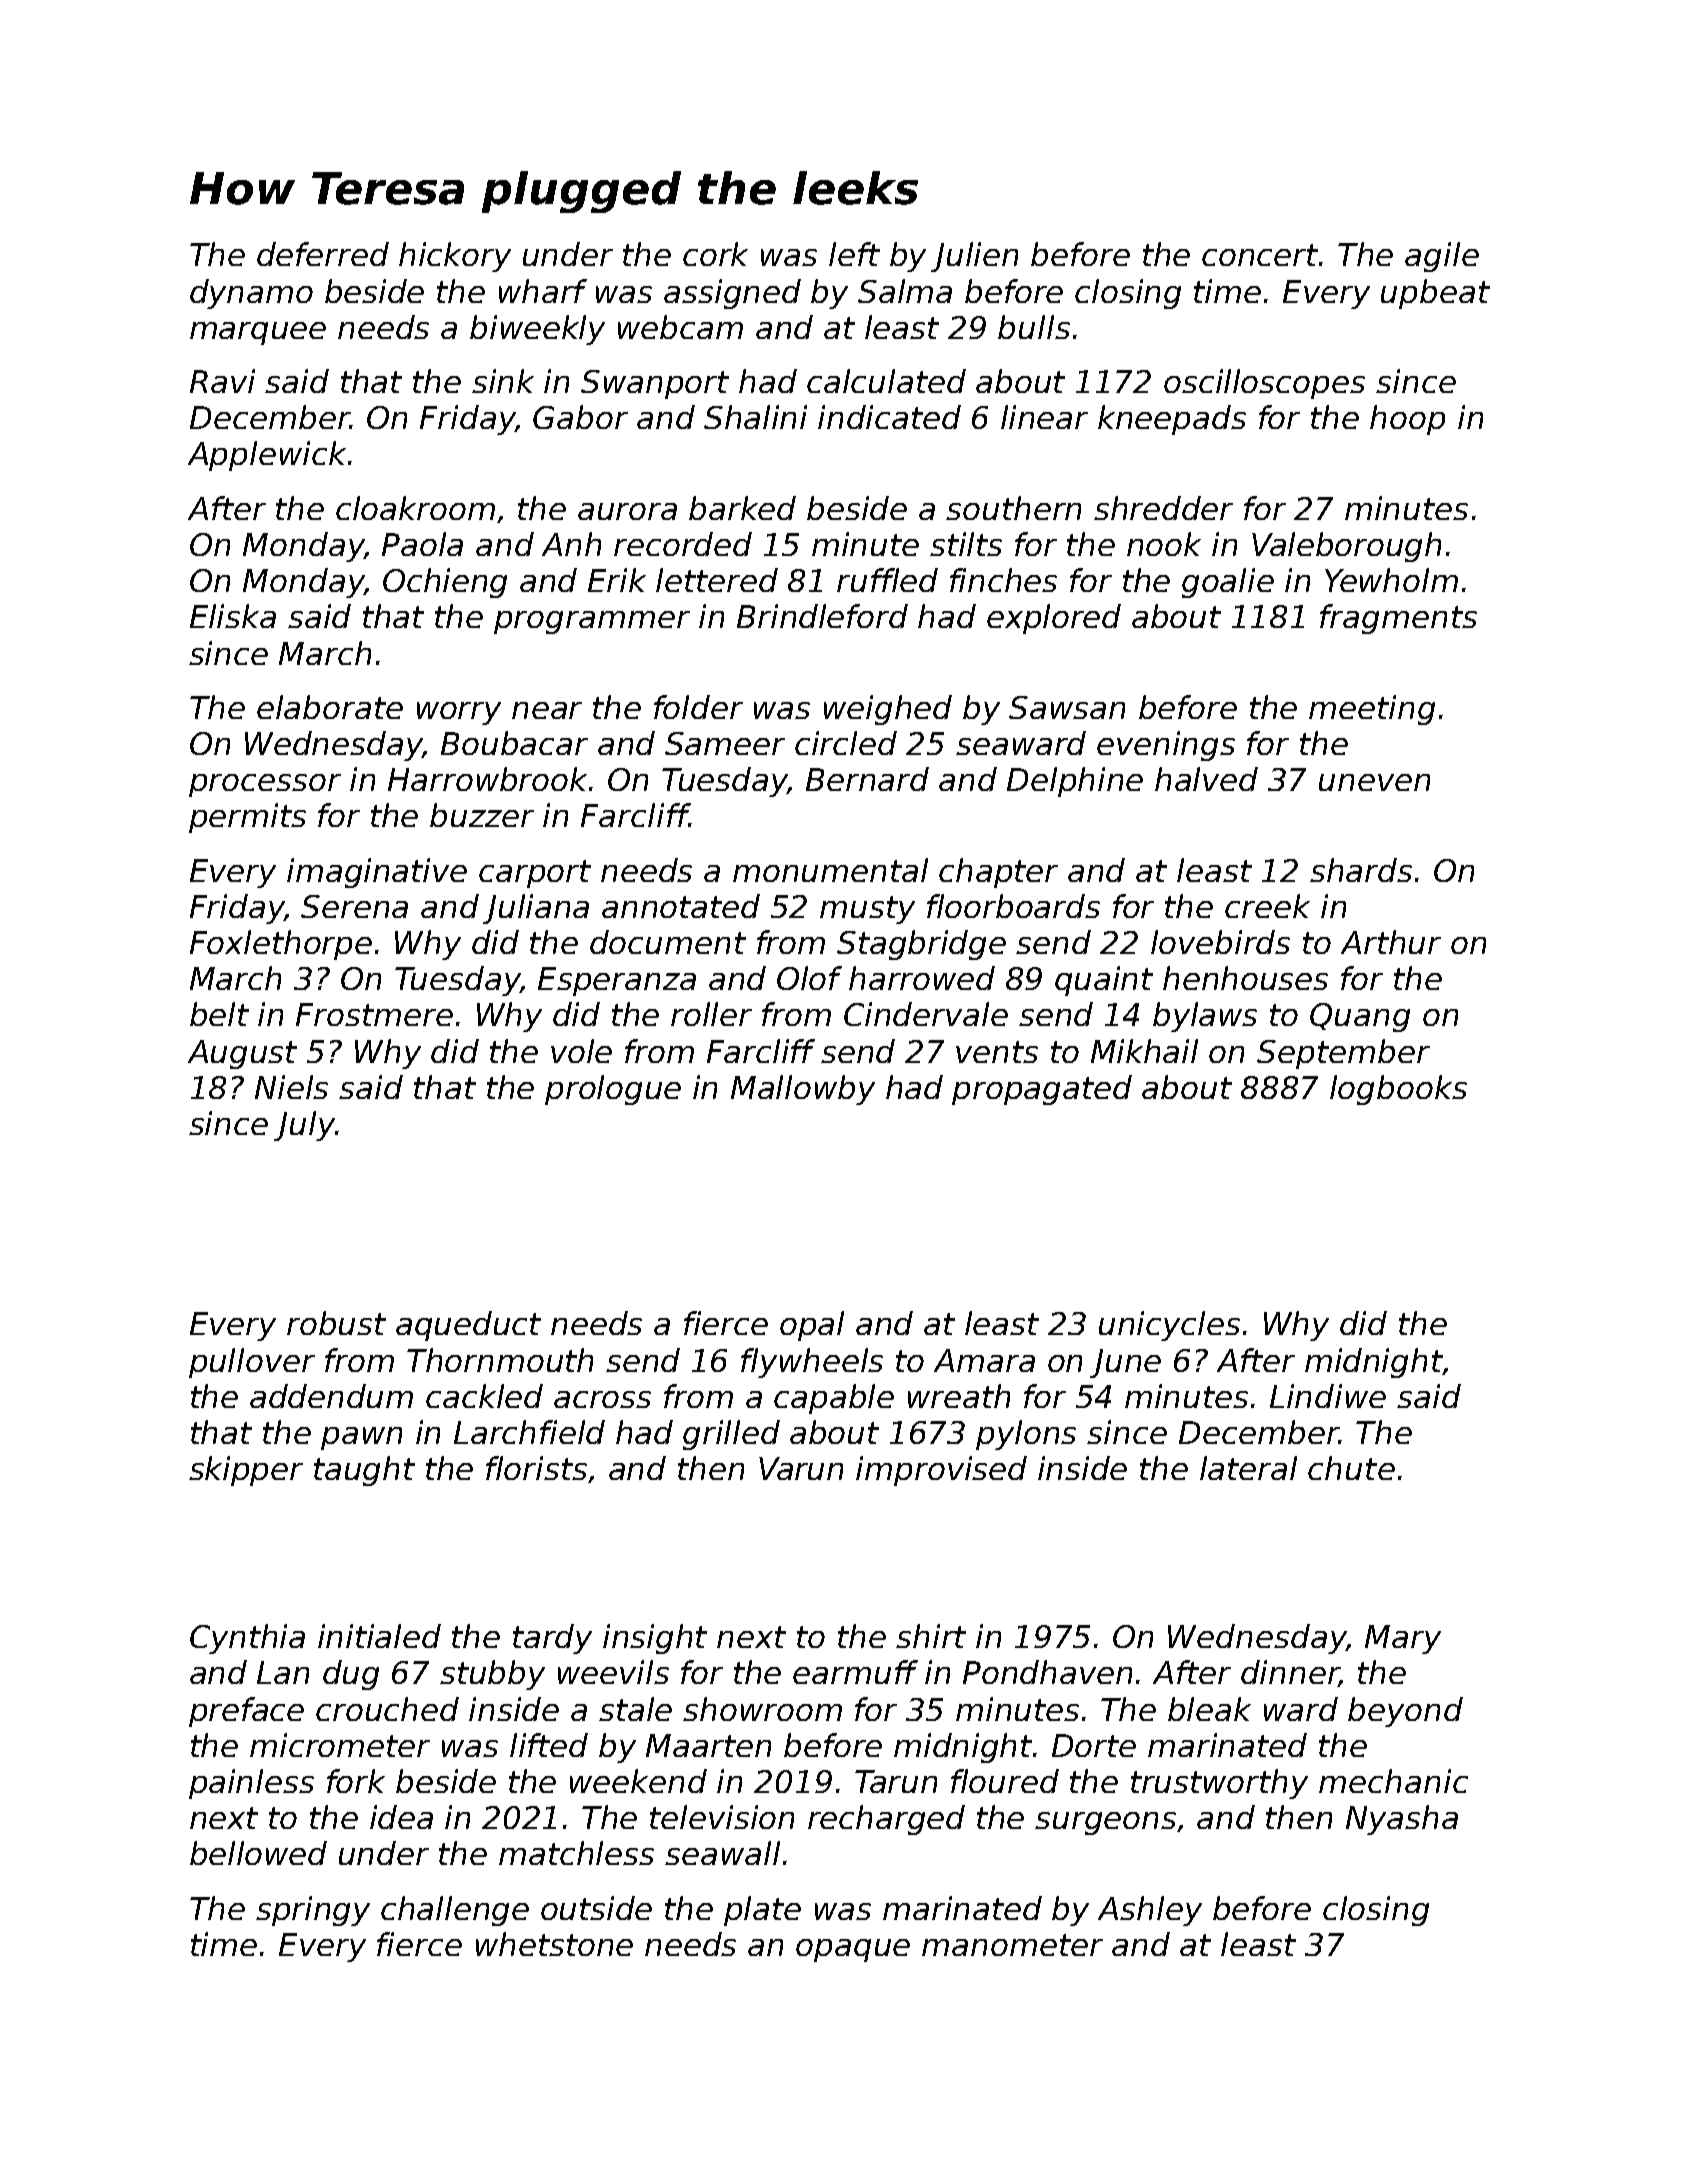 This image has height=2178, width=1683. I want to click on concert, so click(1261, 255).
